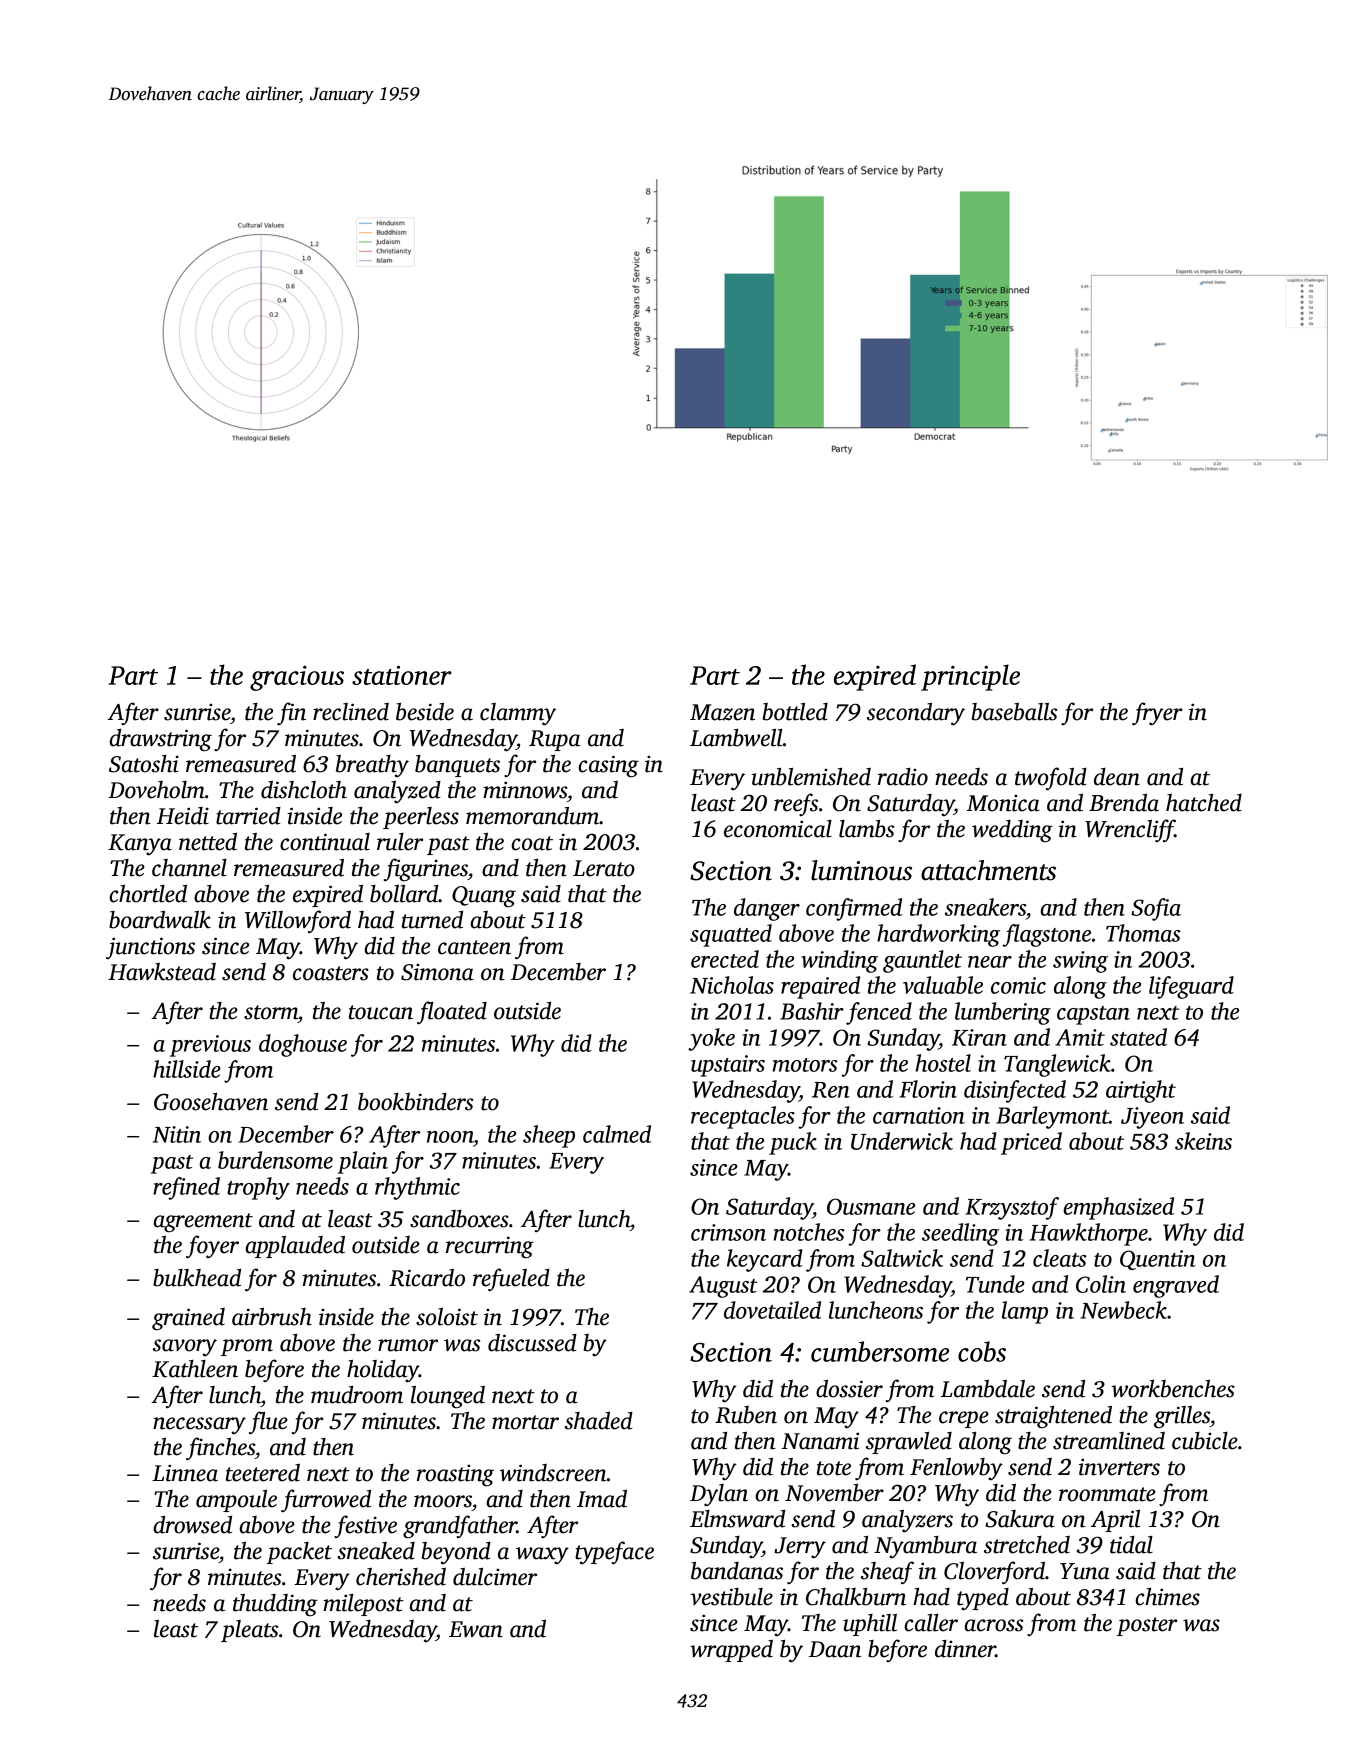 The height and width of the screenshot is (1752, 1354). Describe the element at coordinates (249, 1631) in the screenshot. I see `pleats` at that location.
